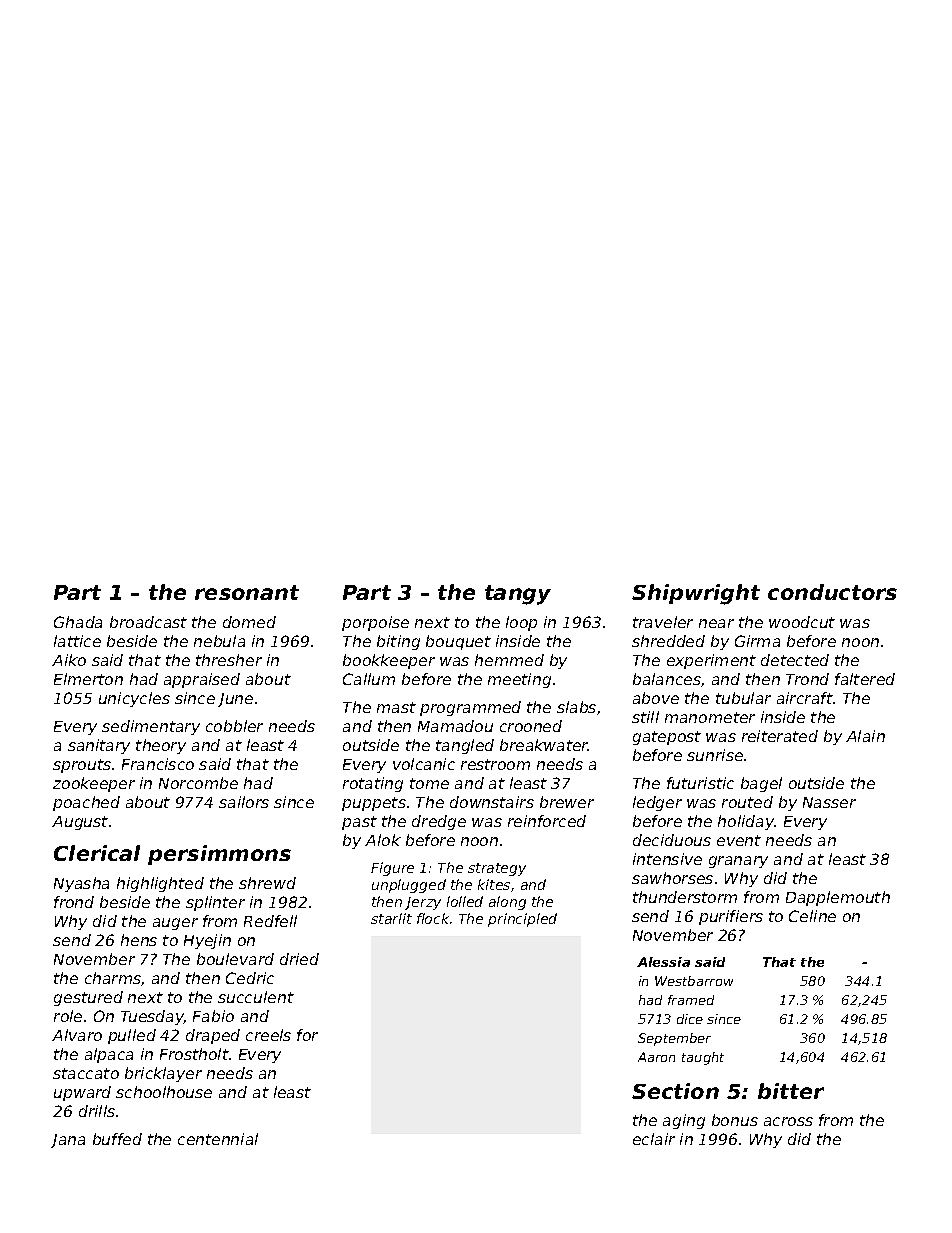  Describe the element at coordinates (675, 1091) in the screenshot. I see `Section` at that location.
